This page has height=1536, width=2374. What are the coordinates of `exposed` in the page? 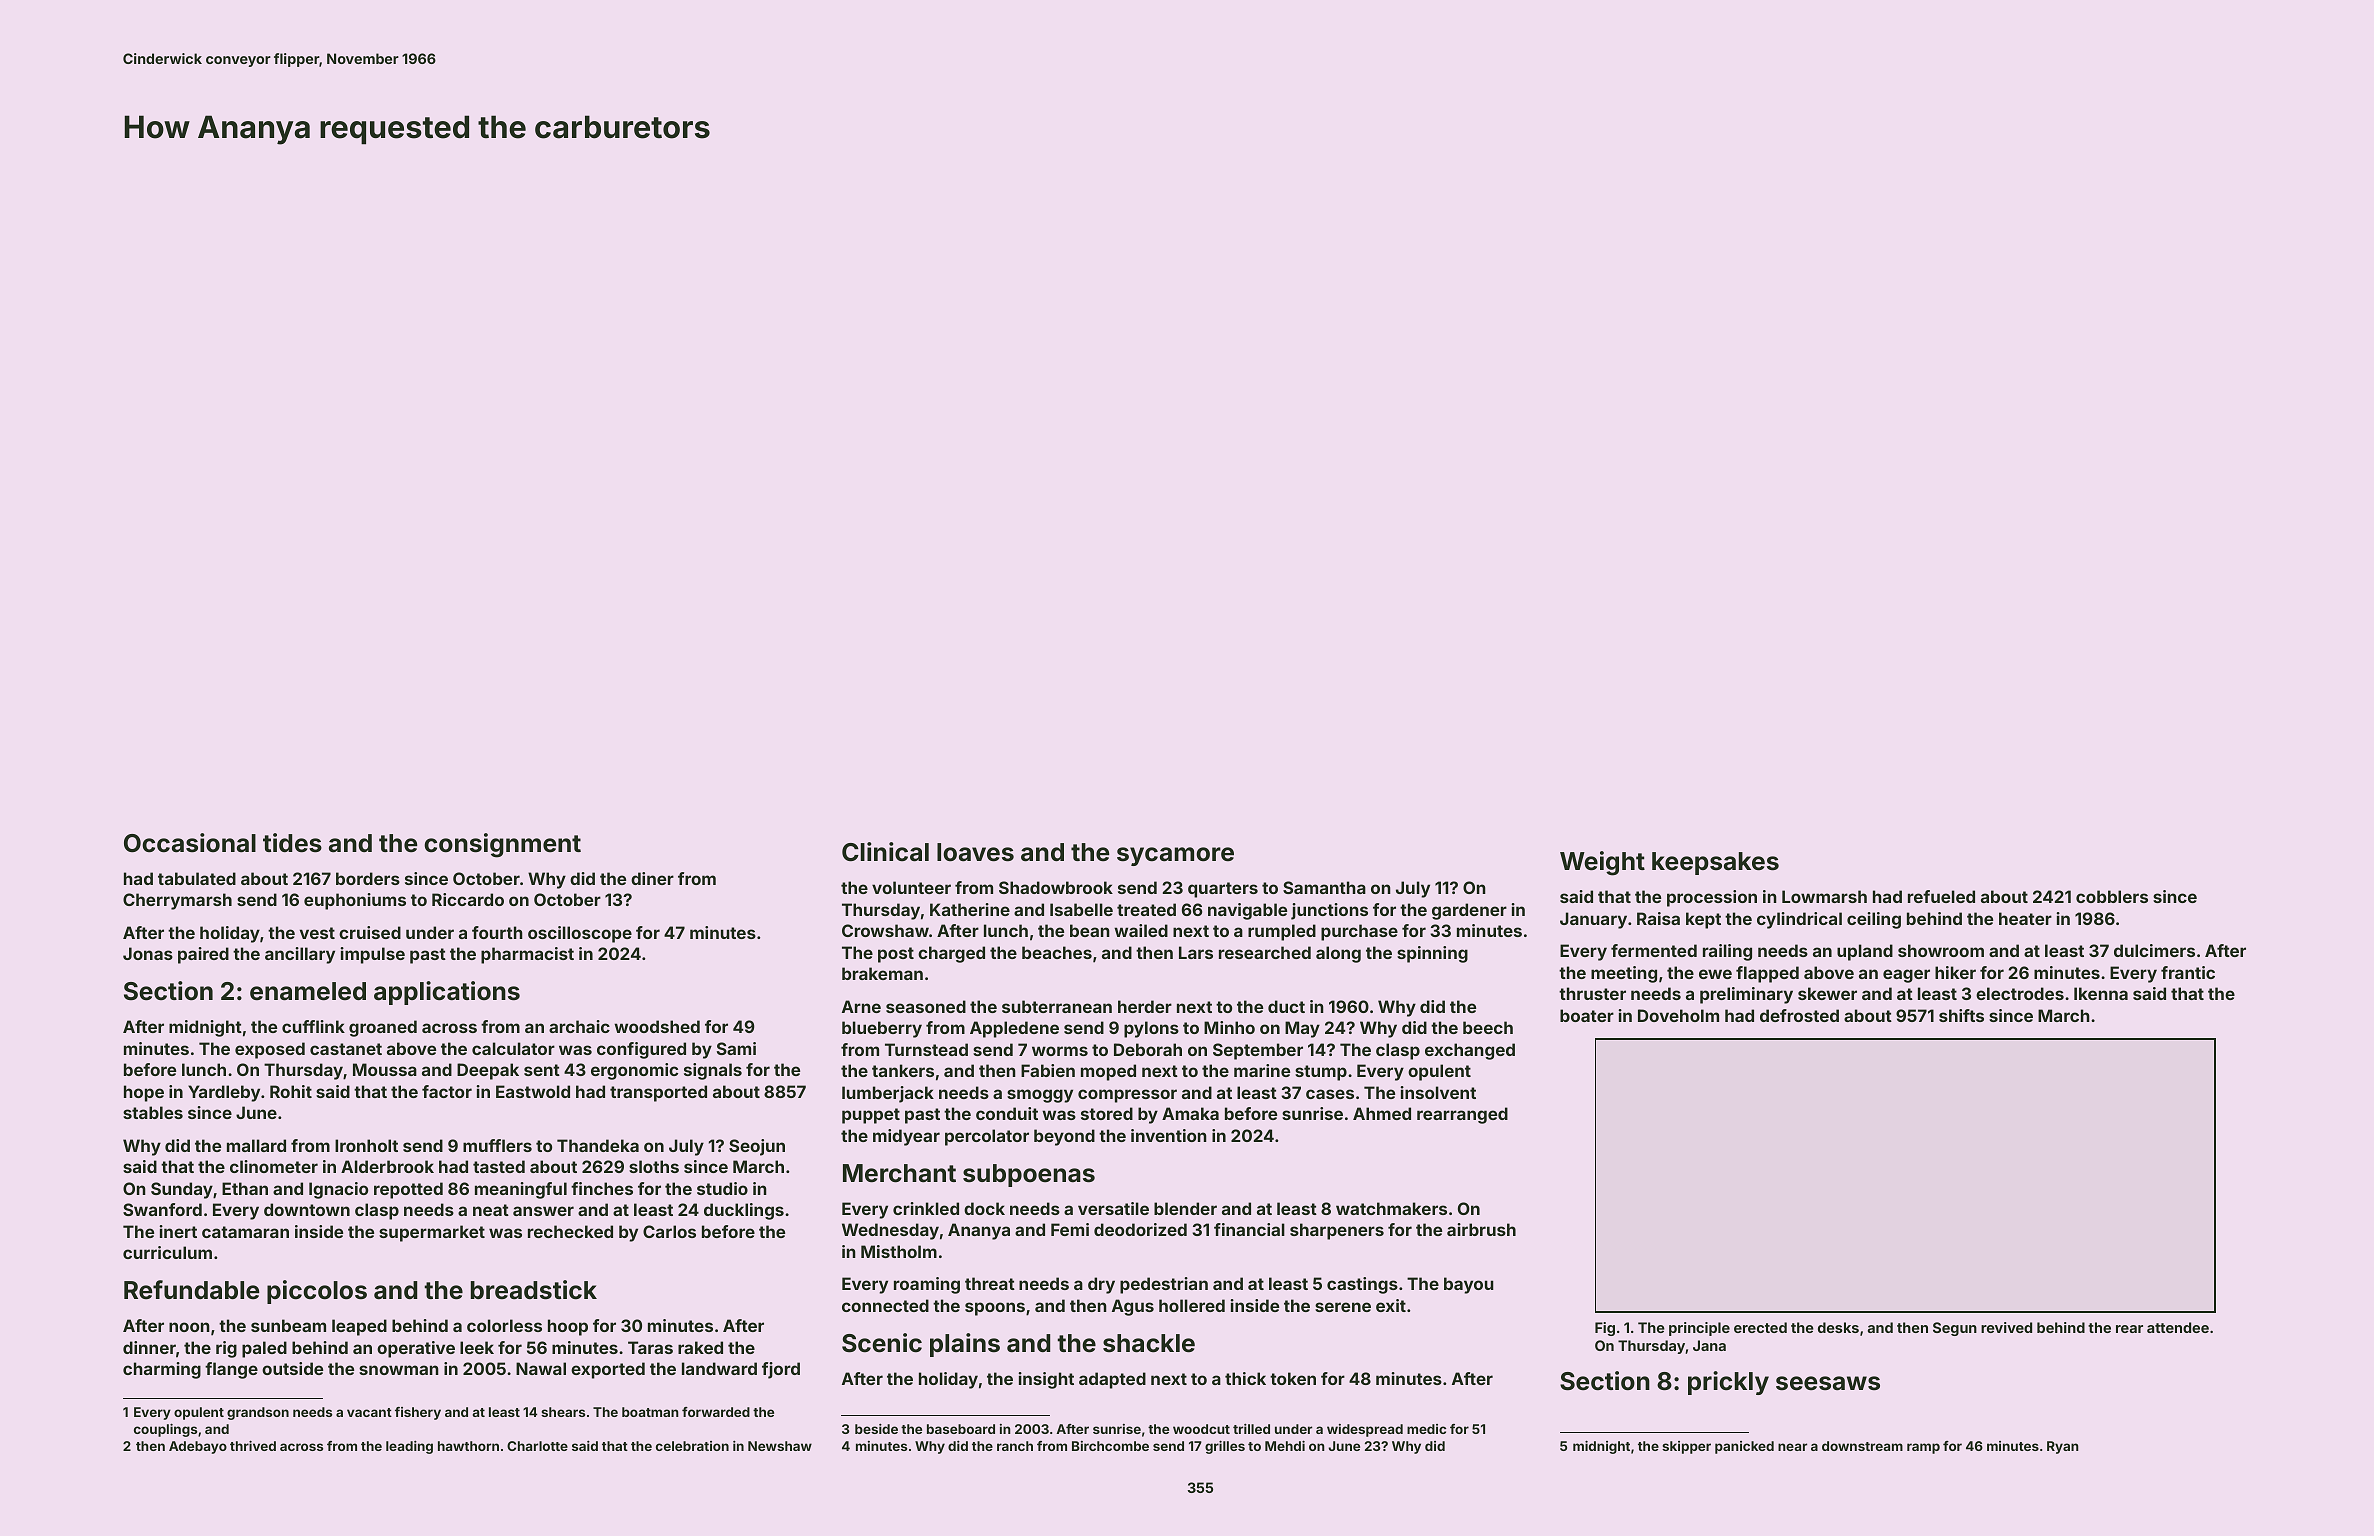 It's located at (270, 1050).
